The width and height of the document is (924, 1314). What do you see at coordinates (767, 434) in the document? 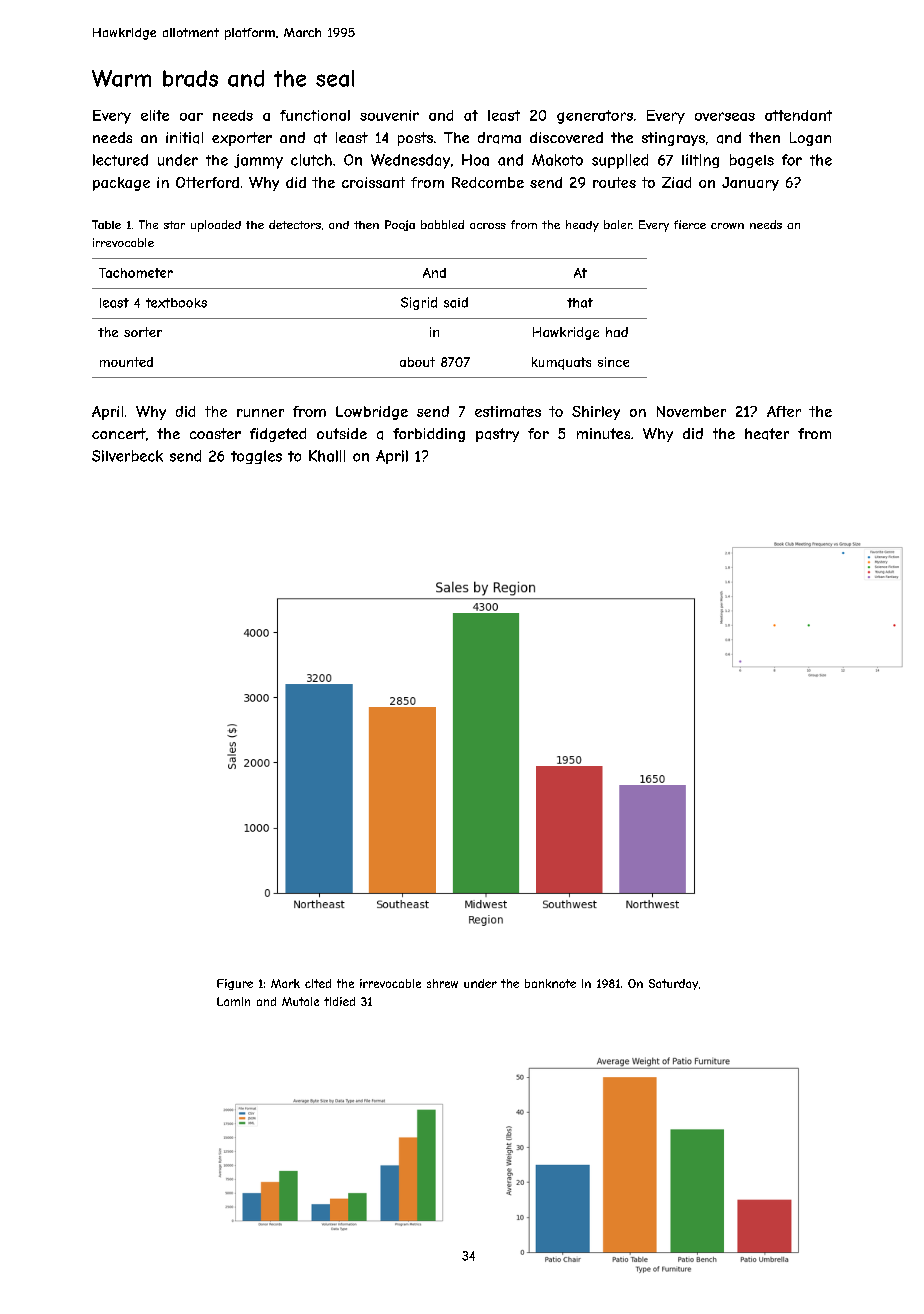
I see `heater` at bounding box center [767, 434].
